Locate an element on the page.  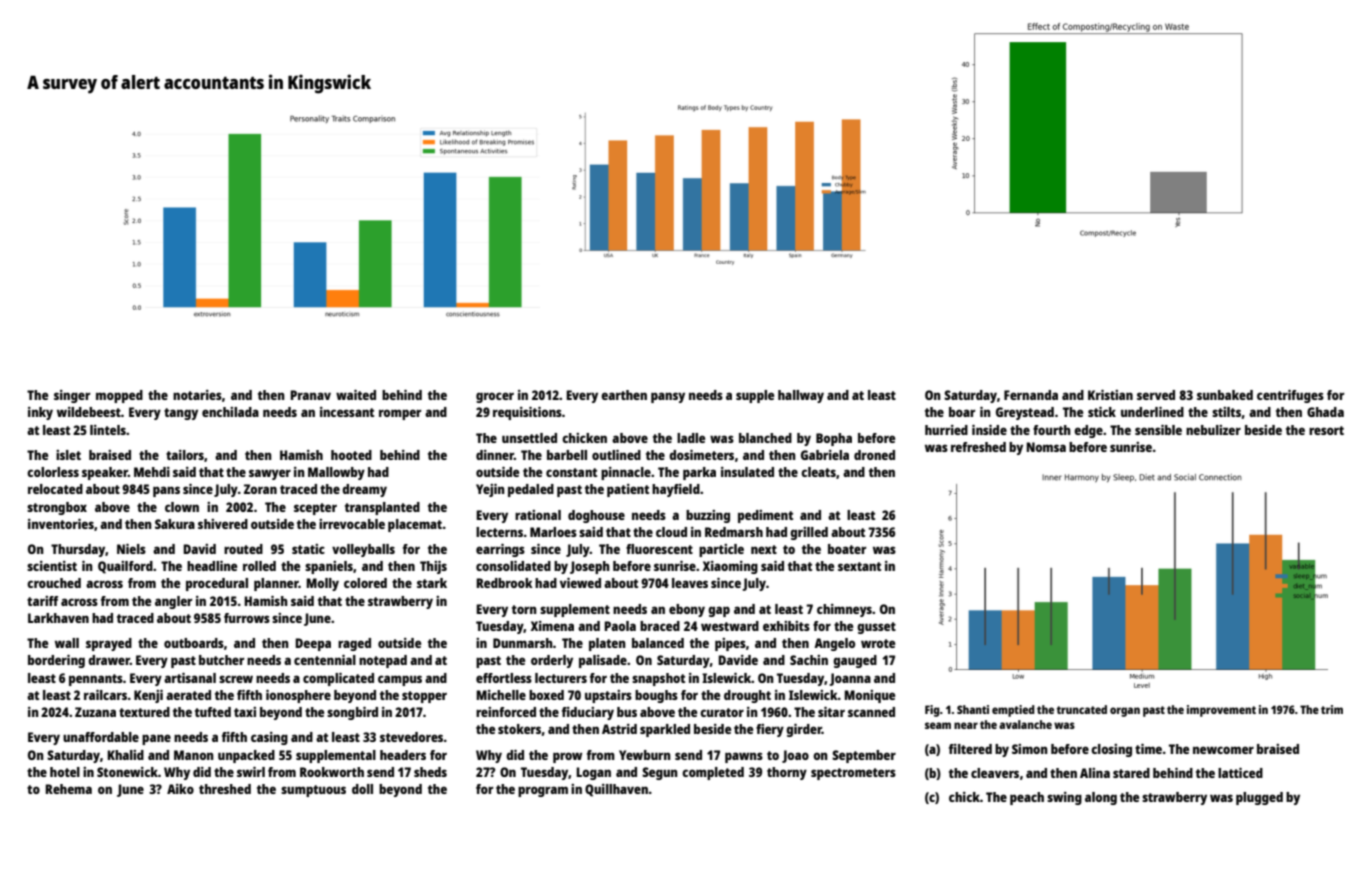
Nomsa is located at coordinates (1046, 447).
